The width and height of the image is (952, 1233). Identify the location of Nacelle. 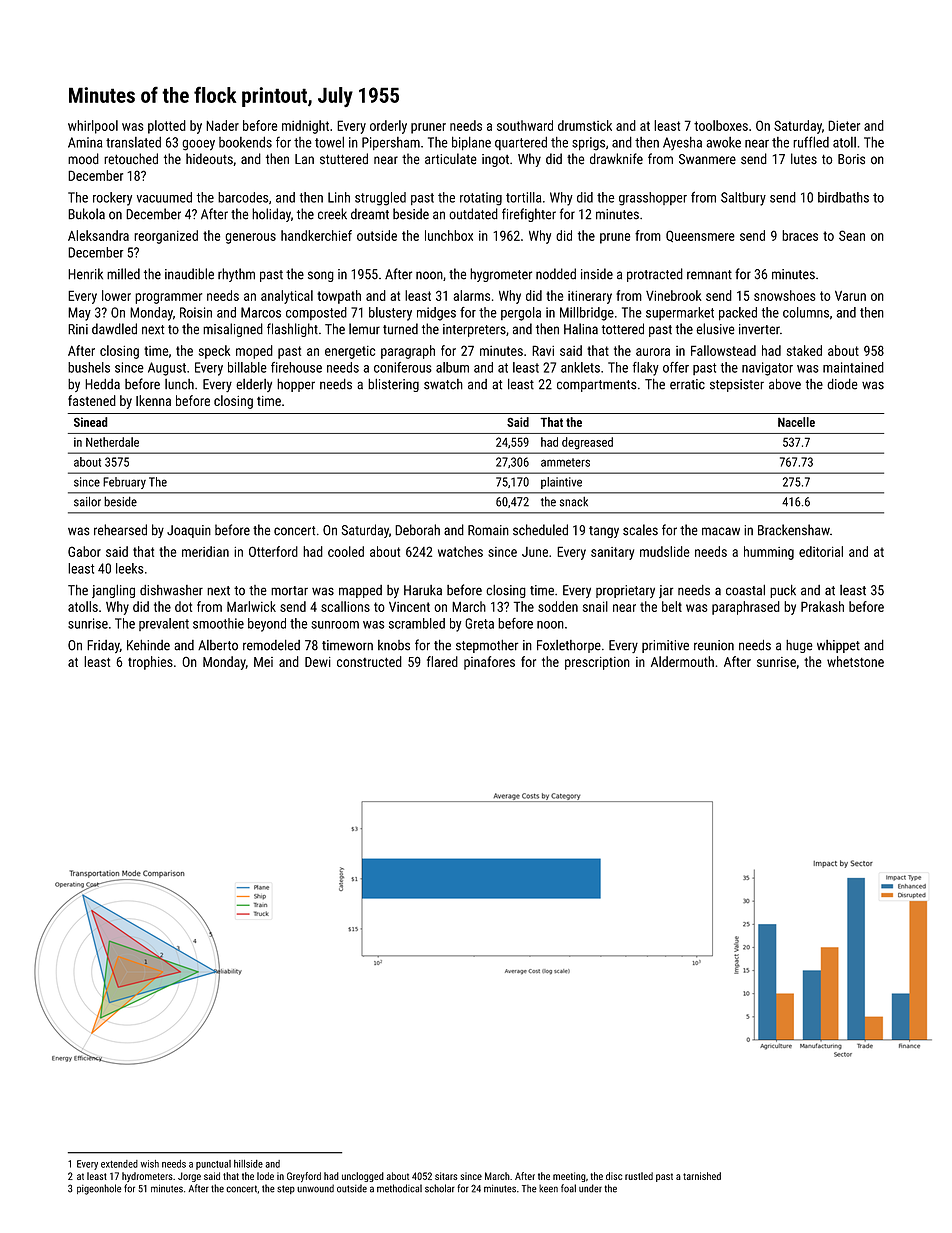
(796, 422).
